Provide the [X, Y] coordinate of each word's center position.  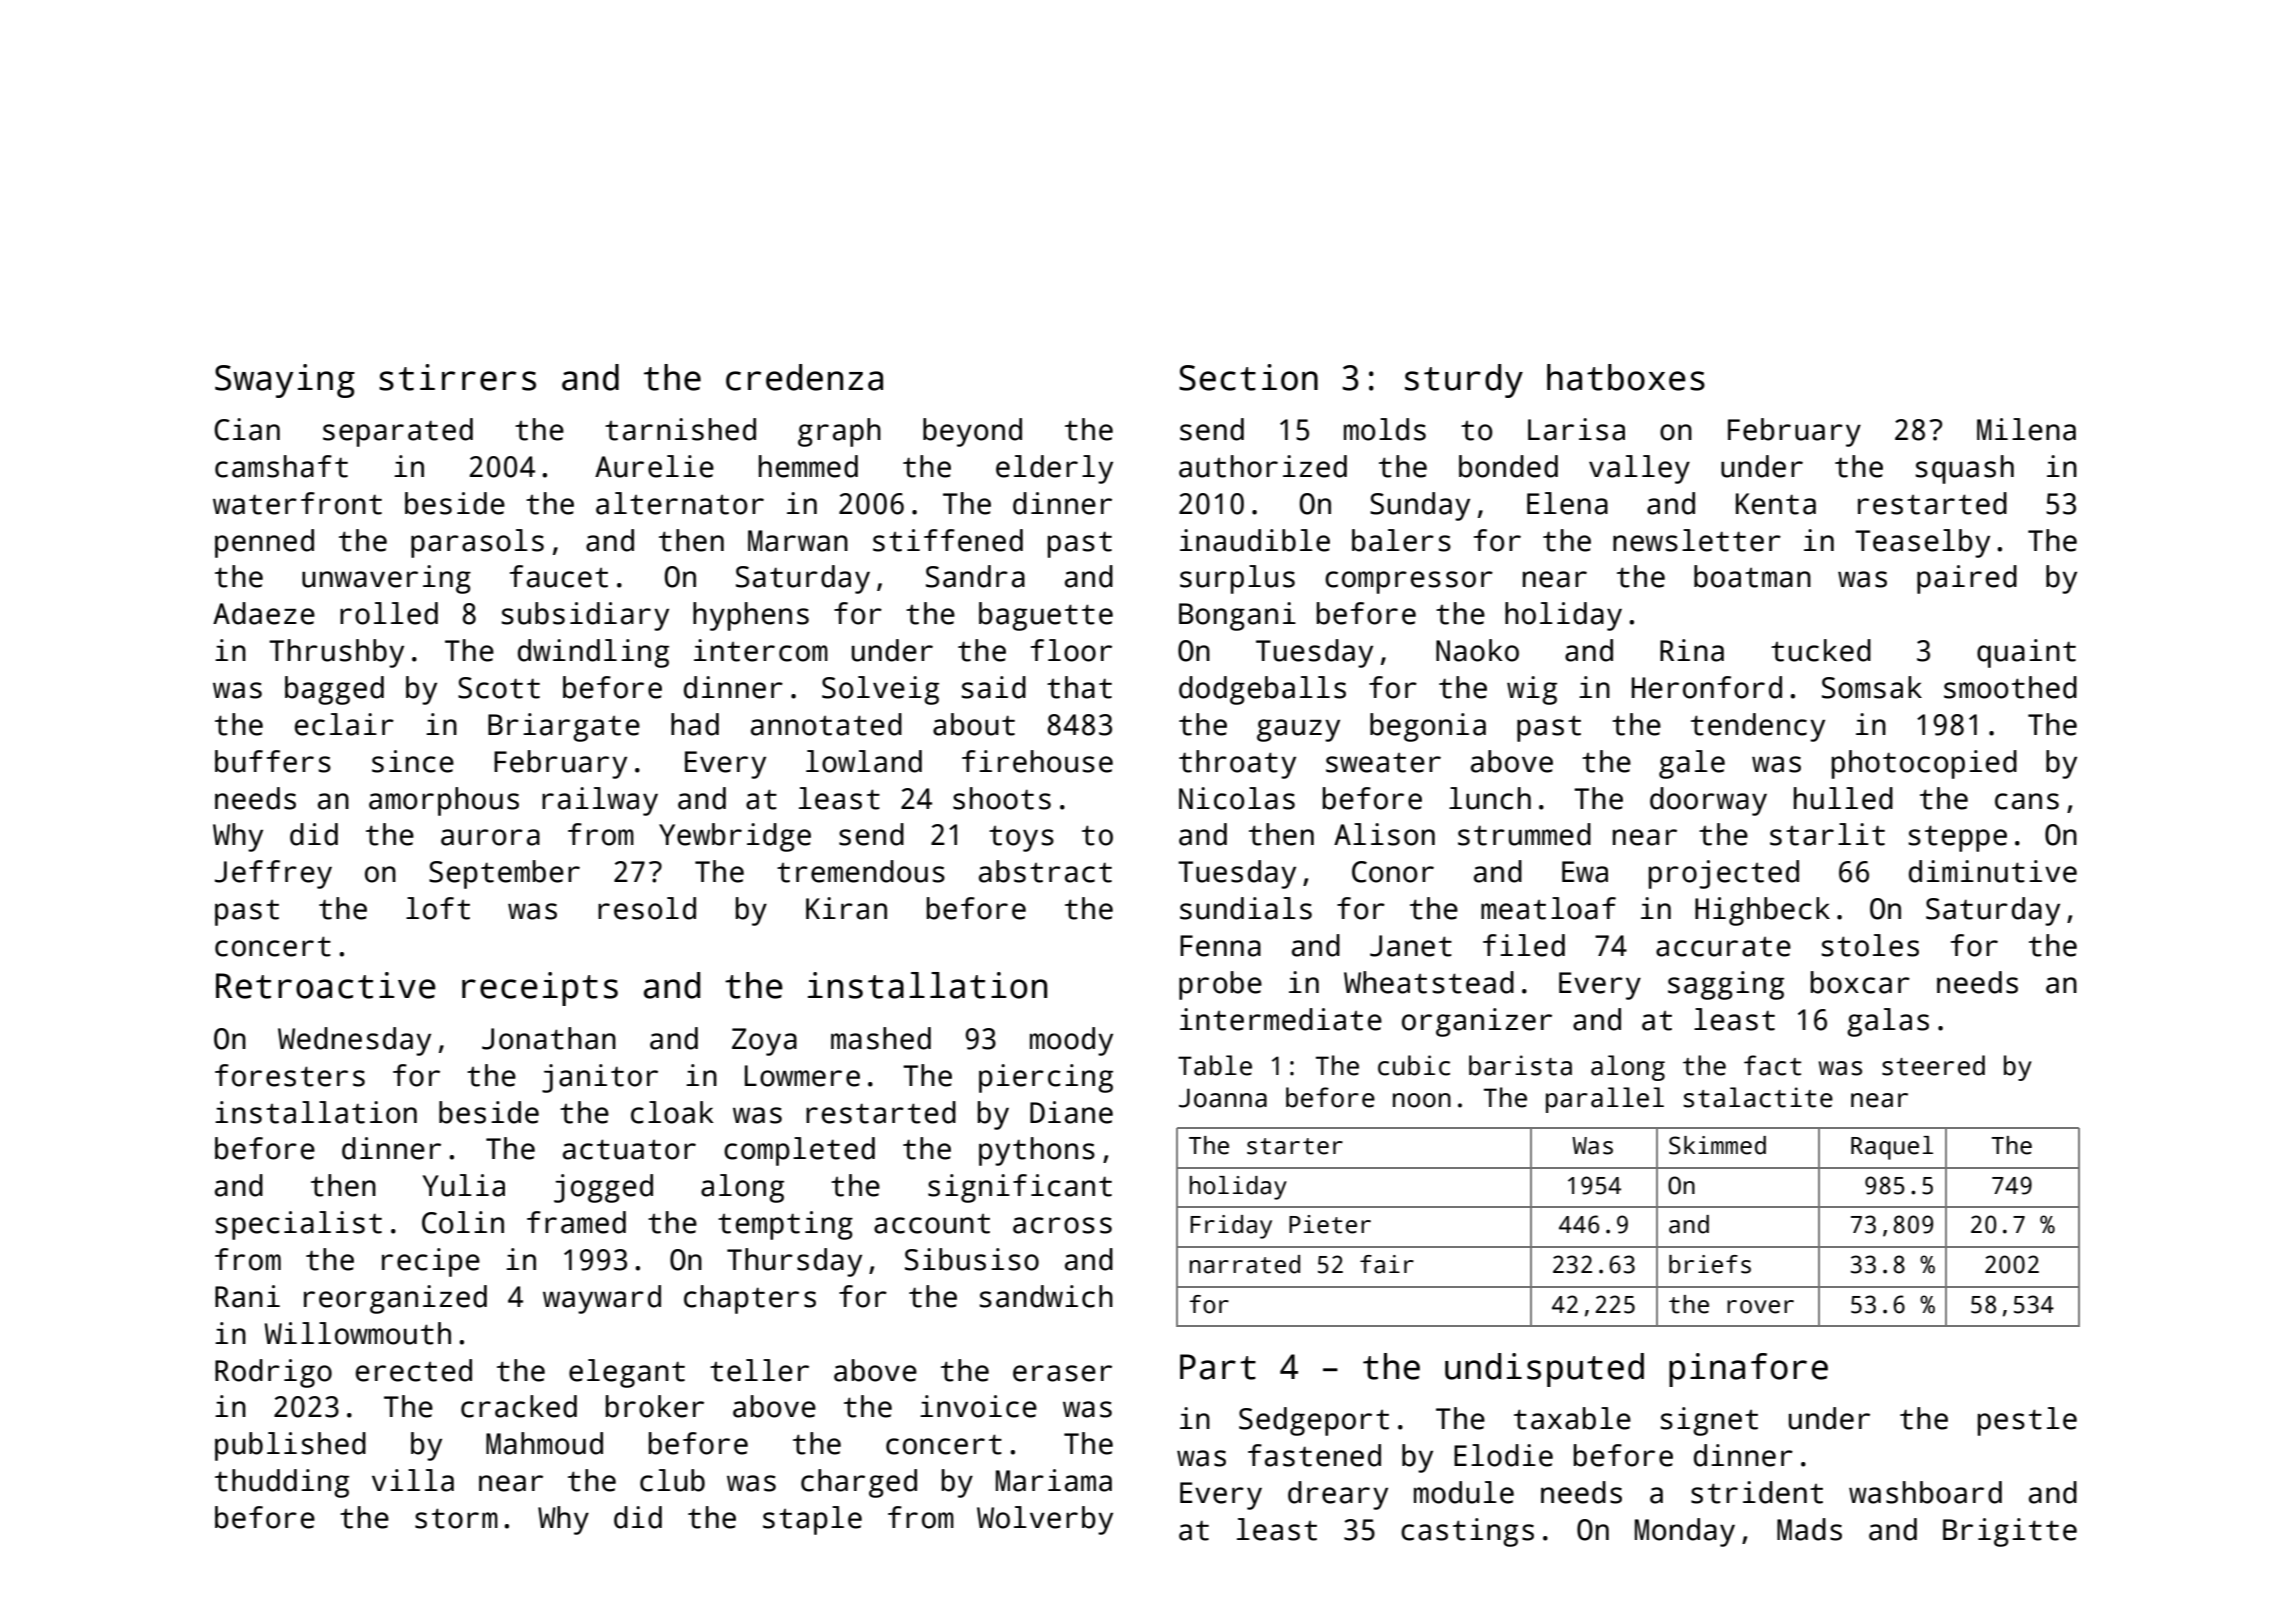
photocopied [1924, 764]
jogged [603, 1188]
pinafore [1748, 1370]
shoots [1002, 798]
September [504, 874]
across [1062, 1225]
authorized [1263, 466]
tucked [1821, 650]
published [290, 1446]
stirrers [457, 377]
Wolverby [1045, 1520]
